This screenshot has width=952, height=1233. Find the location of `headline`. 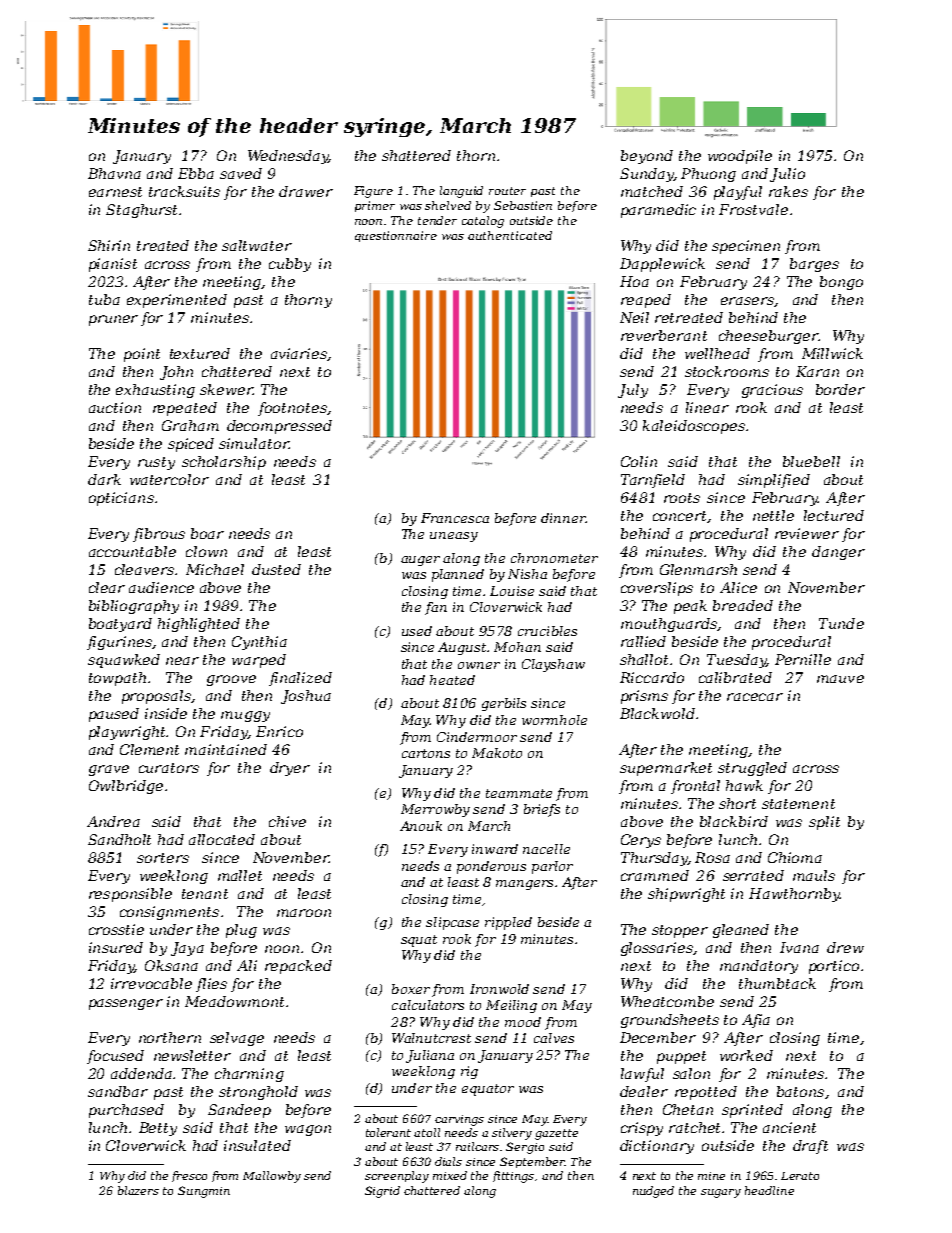

headline is located at coordinates (769, 1190).
